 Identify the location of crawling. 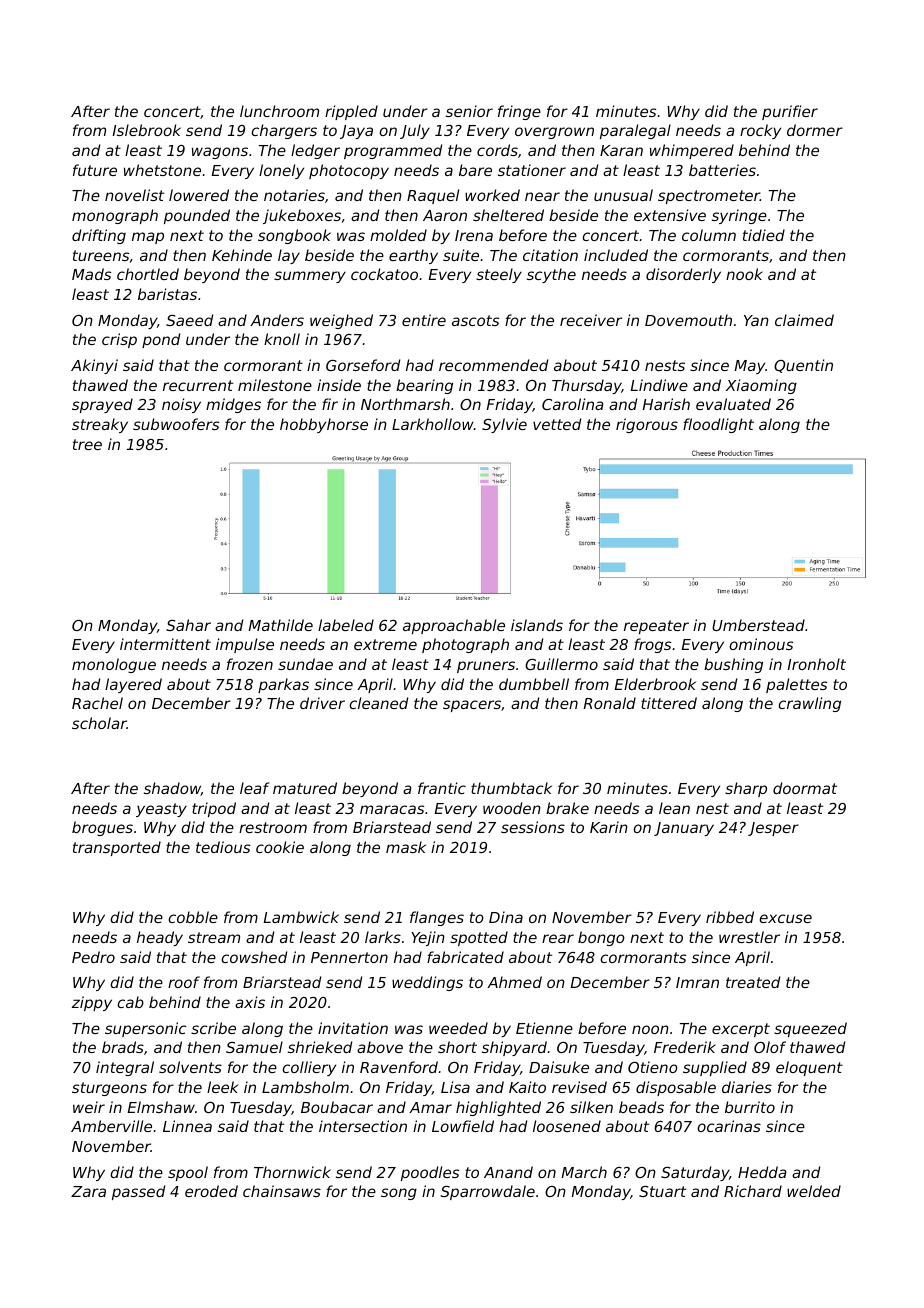
(809, 704).
